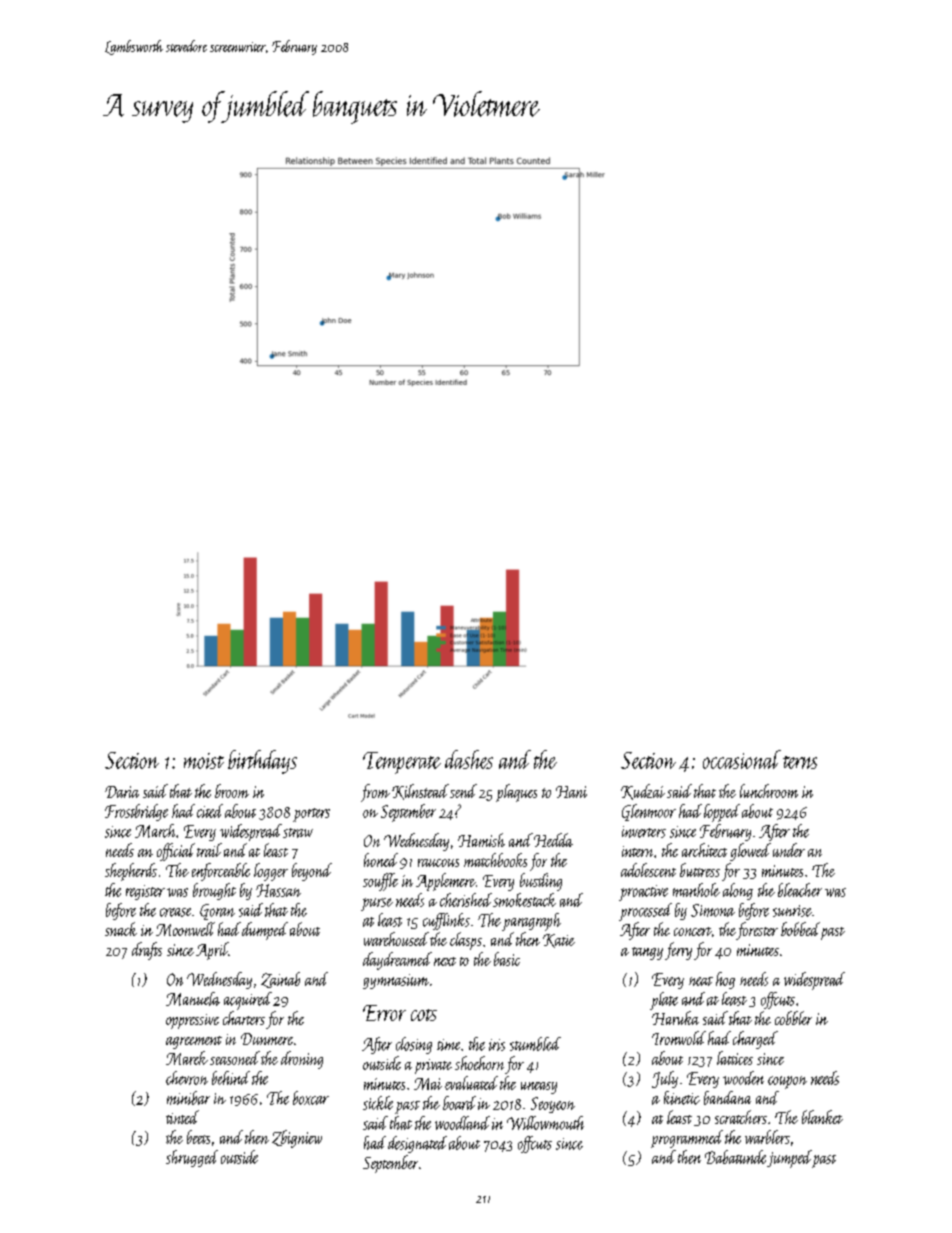 This screenshot has height=1233, width=952. What do you see at coordinates (402, 763) in the screenshot?
I see `Temperate` at bounding box center [402, 763].
